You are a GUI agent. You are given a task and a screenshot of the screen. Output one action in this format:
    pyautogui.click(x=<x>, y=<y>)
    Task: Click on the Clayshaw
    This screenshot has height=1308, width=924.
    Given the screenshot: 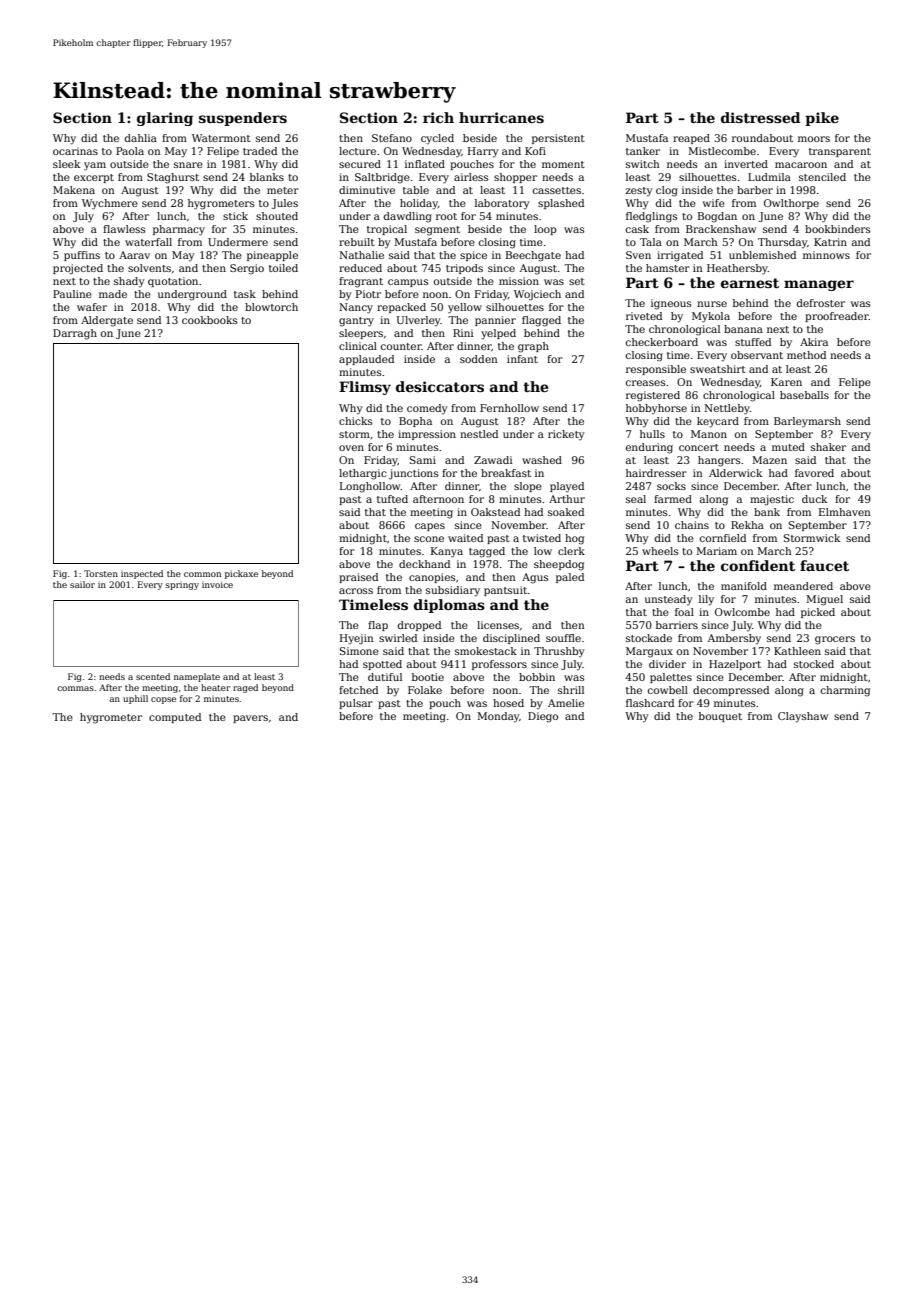 What is the action you would take?
    pyautogui.click(x=803, y=717)
